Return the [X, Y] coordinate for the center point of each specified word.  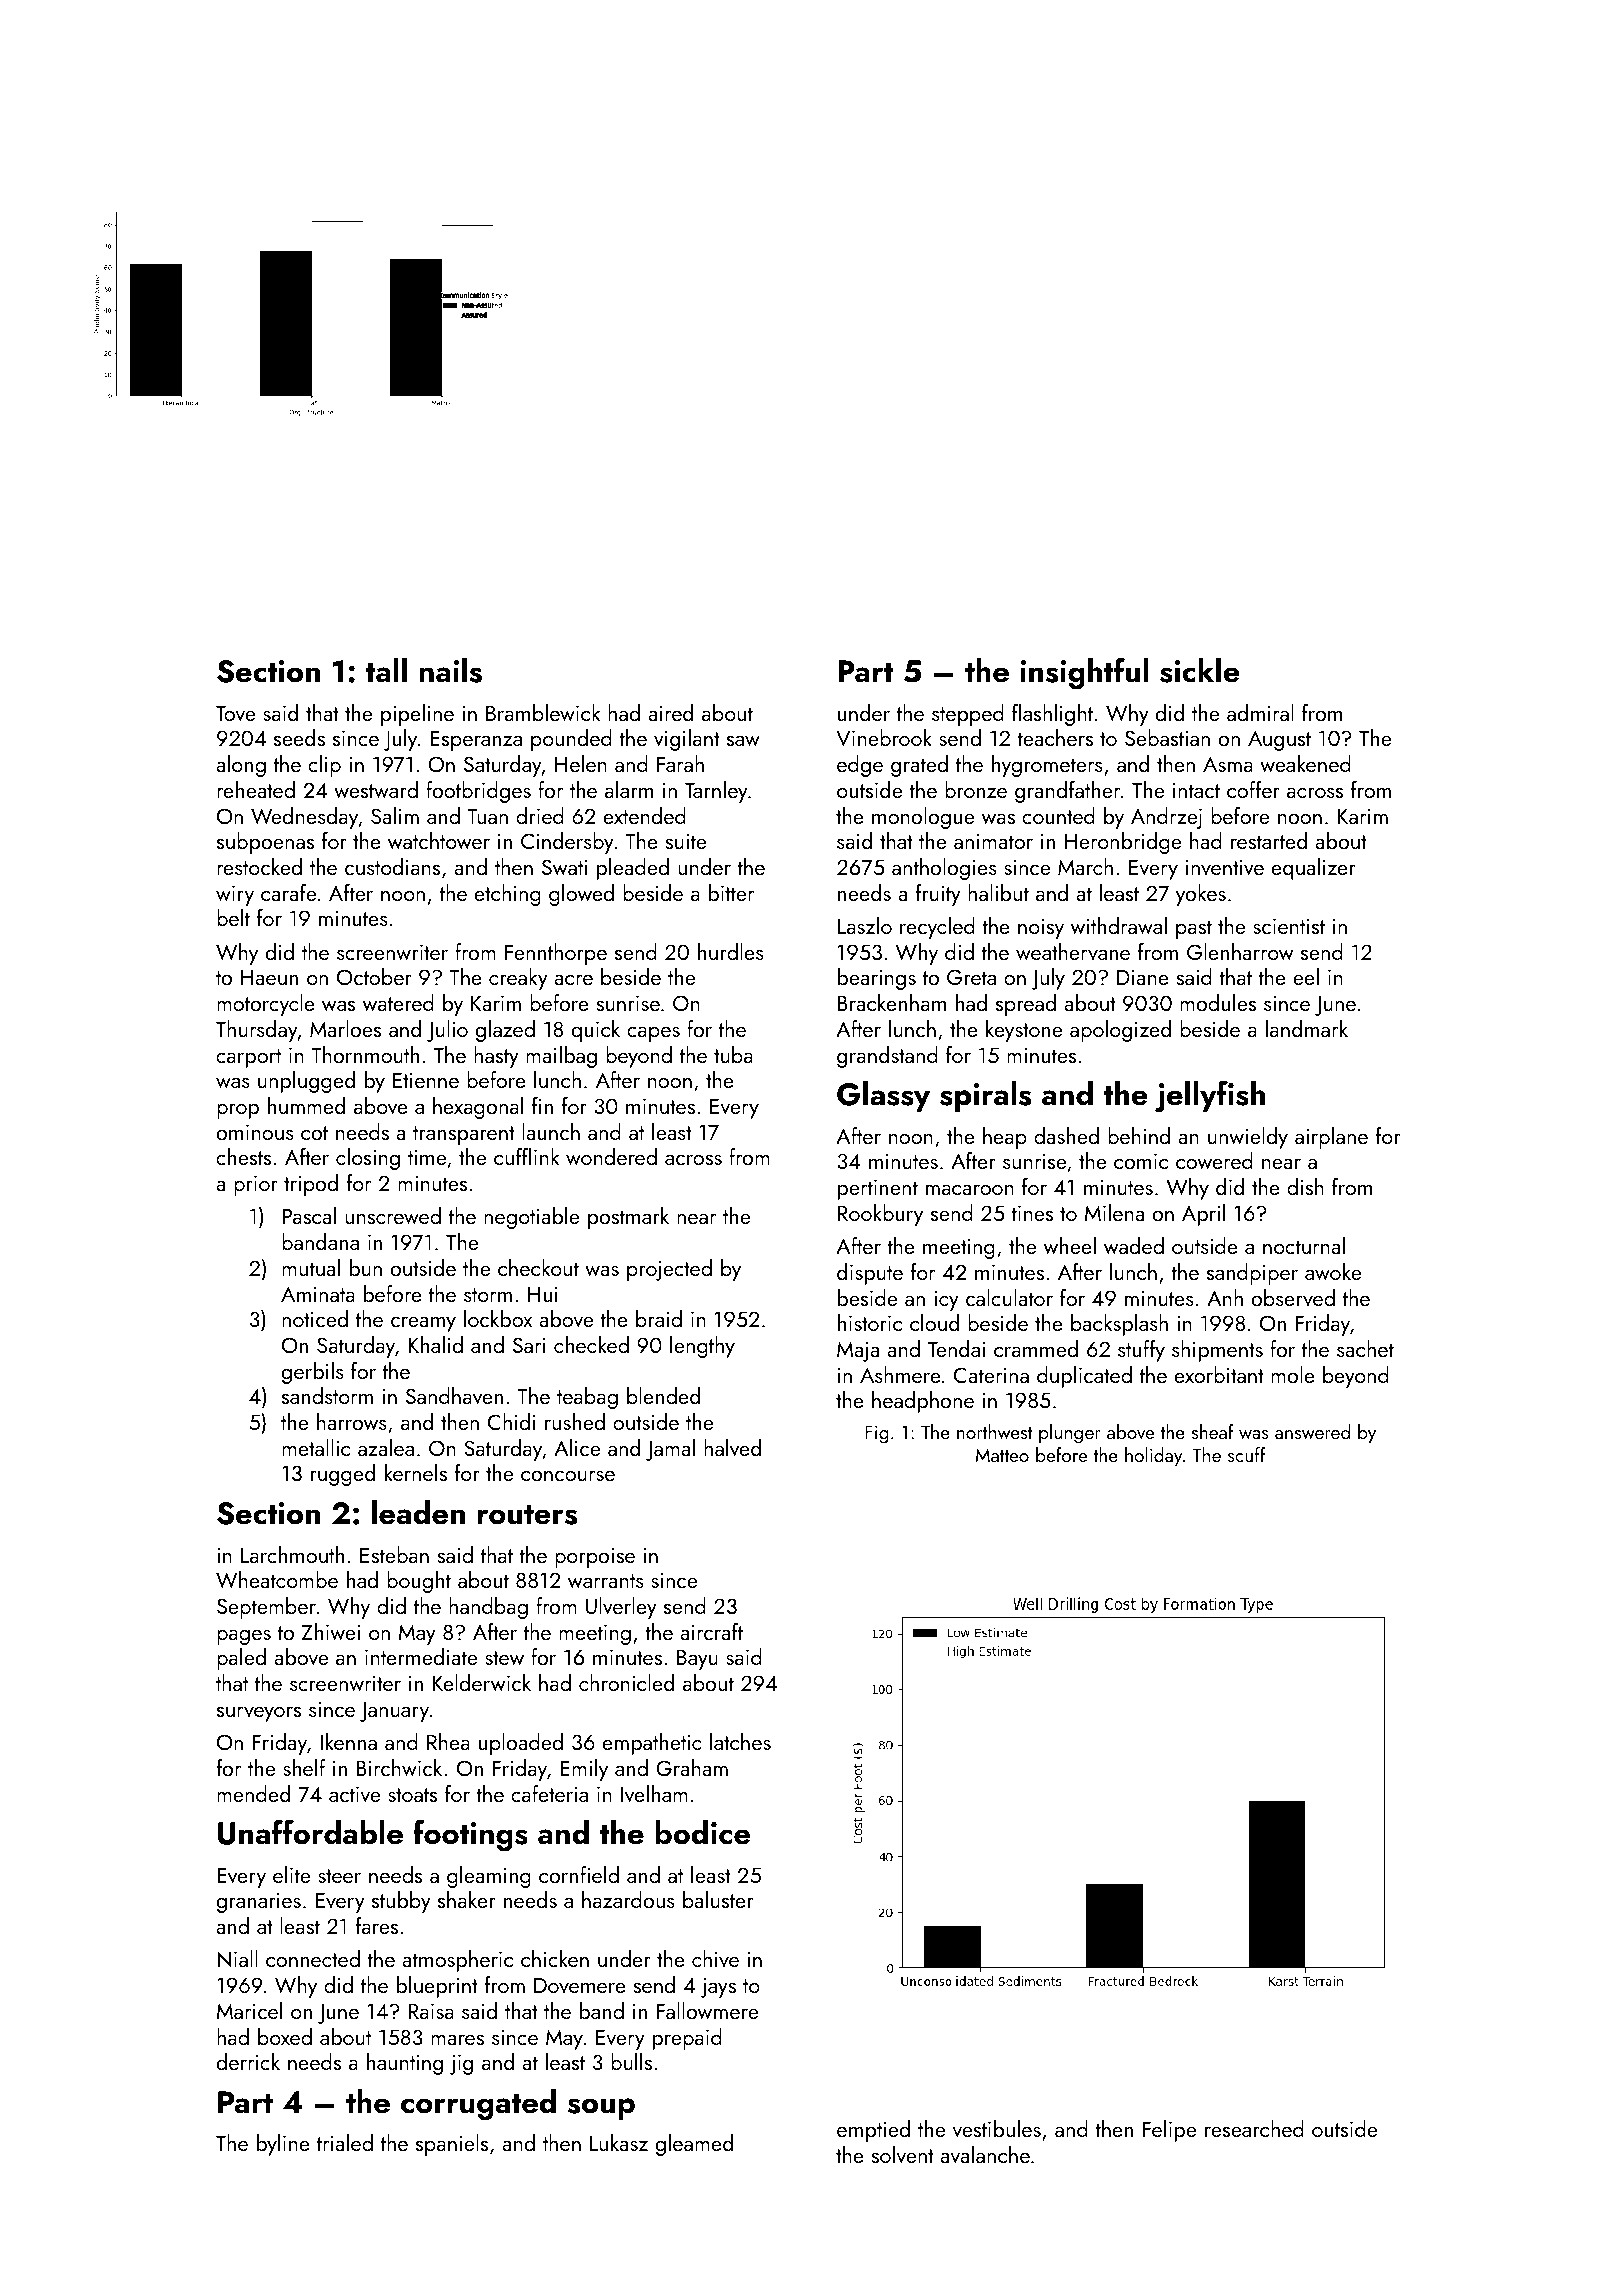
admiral [1260, 712]
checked [591, 1344]
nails [450, 670]
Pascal [309, 1215]
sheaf [1213, 1431]
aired [670, 712]
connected [313, 1958]
